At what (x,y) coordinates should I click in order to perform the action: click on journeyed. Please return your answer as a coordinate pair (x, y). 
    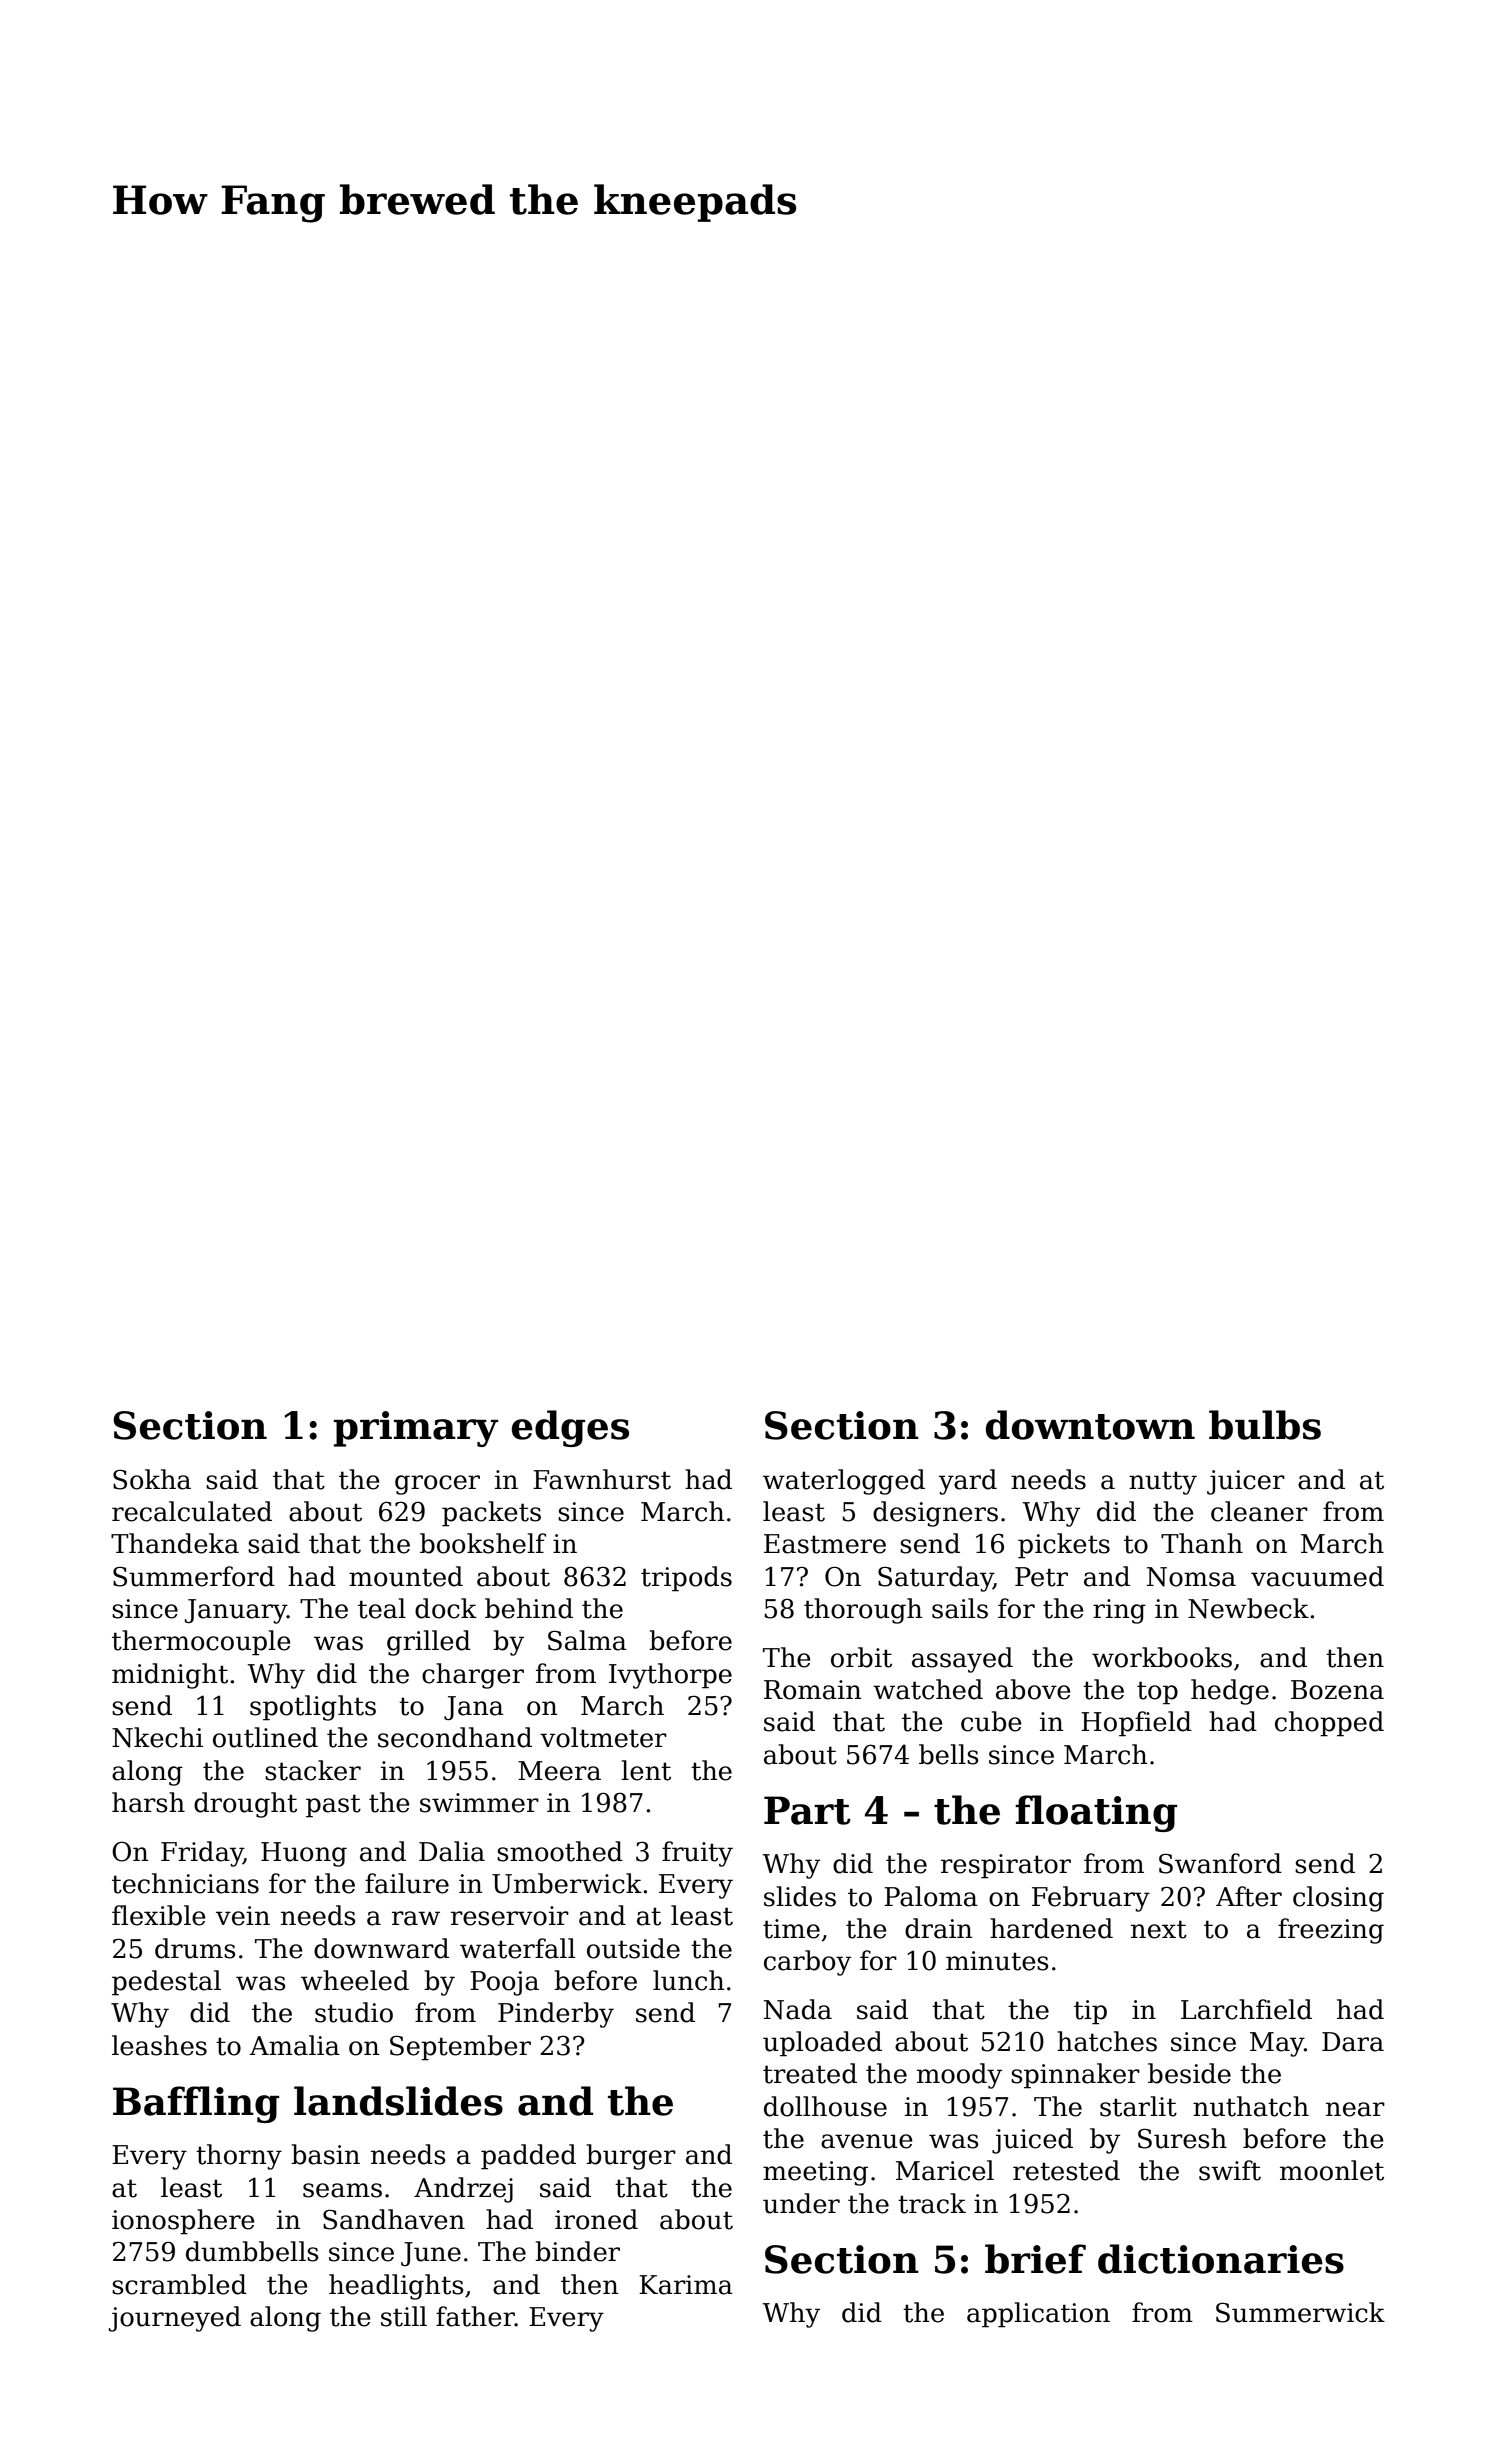
    Looking at the image, I should click on (175, 2319).
